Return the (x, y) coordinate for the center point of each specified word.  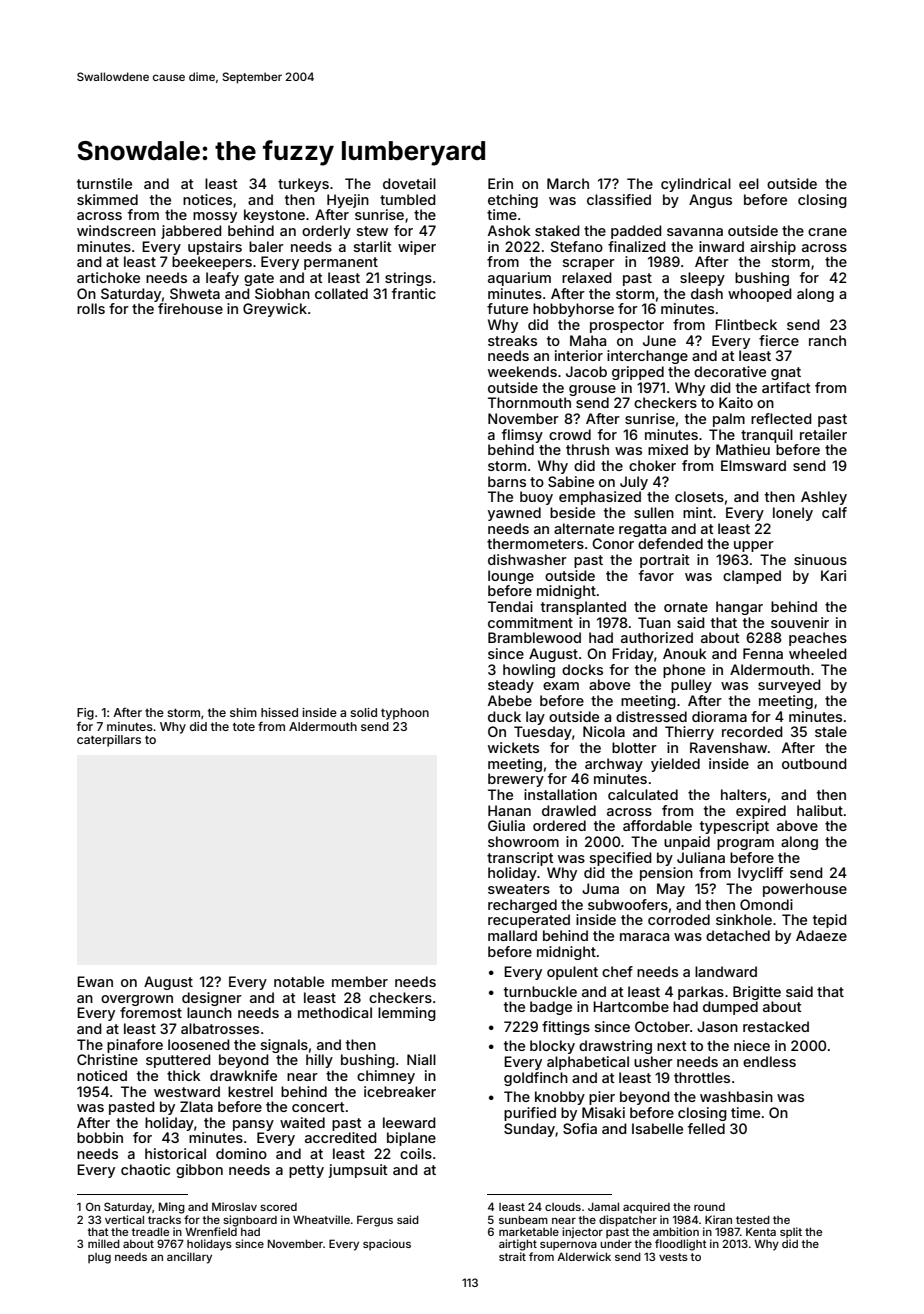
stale (831, 731)
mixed (668, 449)
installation (560, 794)
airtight (518, 1245)
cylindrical (696, 185)
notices (207, 199)
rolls (91, 308)
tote (244, 727)
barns (507, 481)
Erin (500, 183)
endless (769, 1061)
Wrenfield (211, 1231)
